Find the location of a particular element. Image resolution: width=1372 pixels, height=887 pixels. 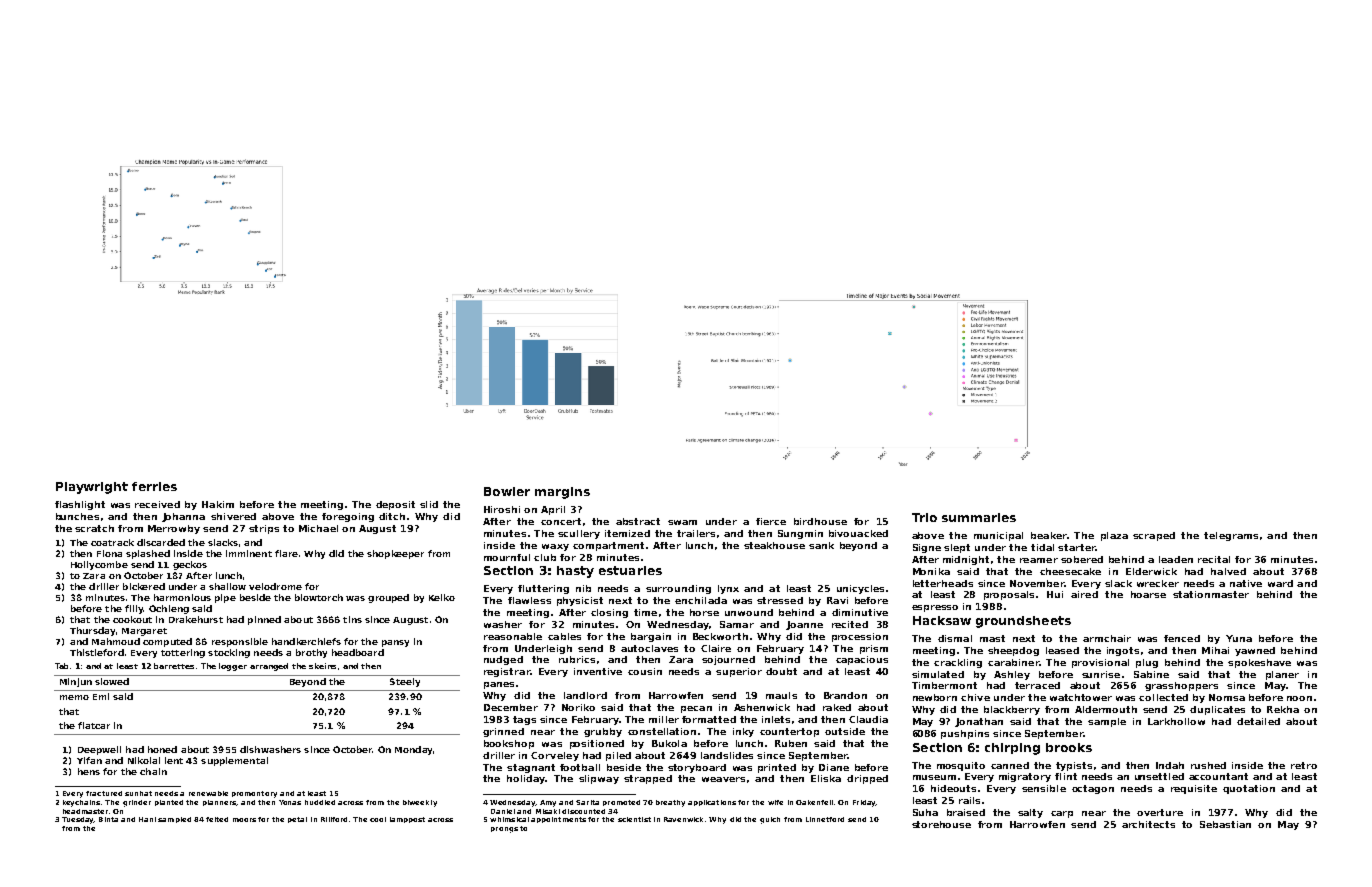

memo is located at coordinates (74, 697).
